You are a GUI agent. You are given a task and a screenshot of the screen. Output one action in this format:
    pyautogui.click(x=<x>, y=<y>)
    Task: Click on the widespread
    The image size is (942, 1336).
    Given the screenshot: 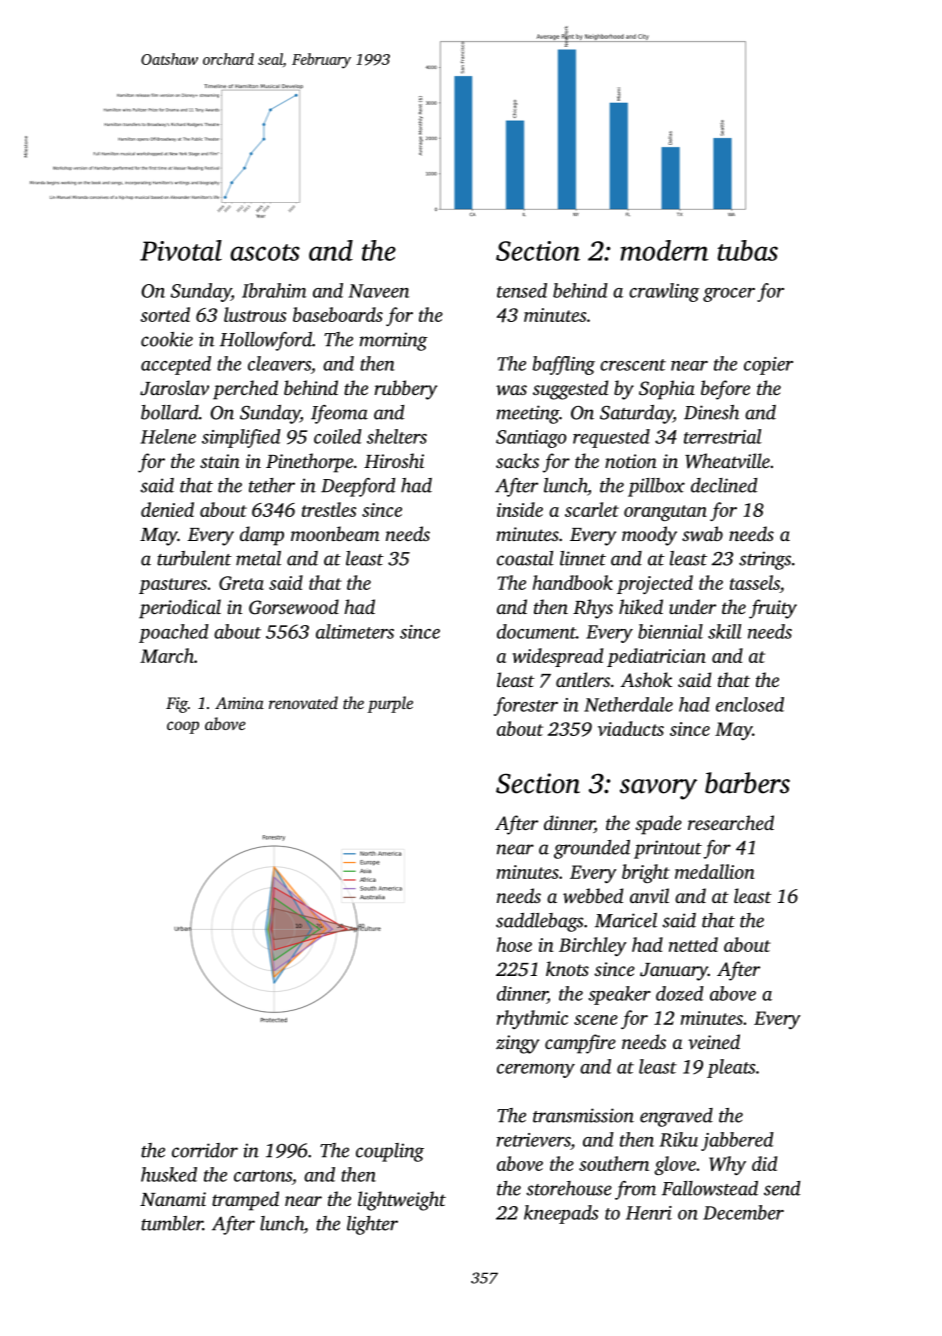 What is the action you would take?
    pyautogui.click(x=557, y=657)
